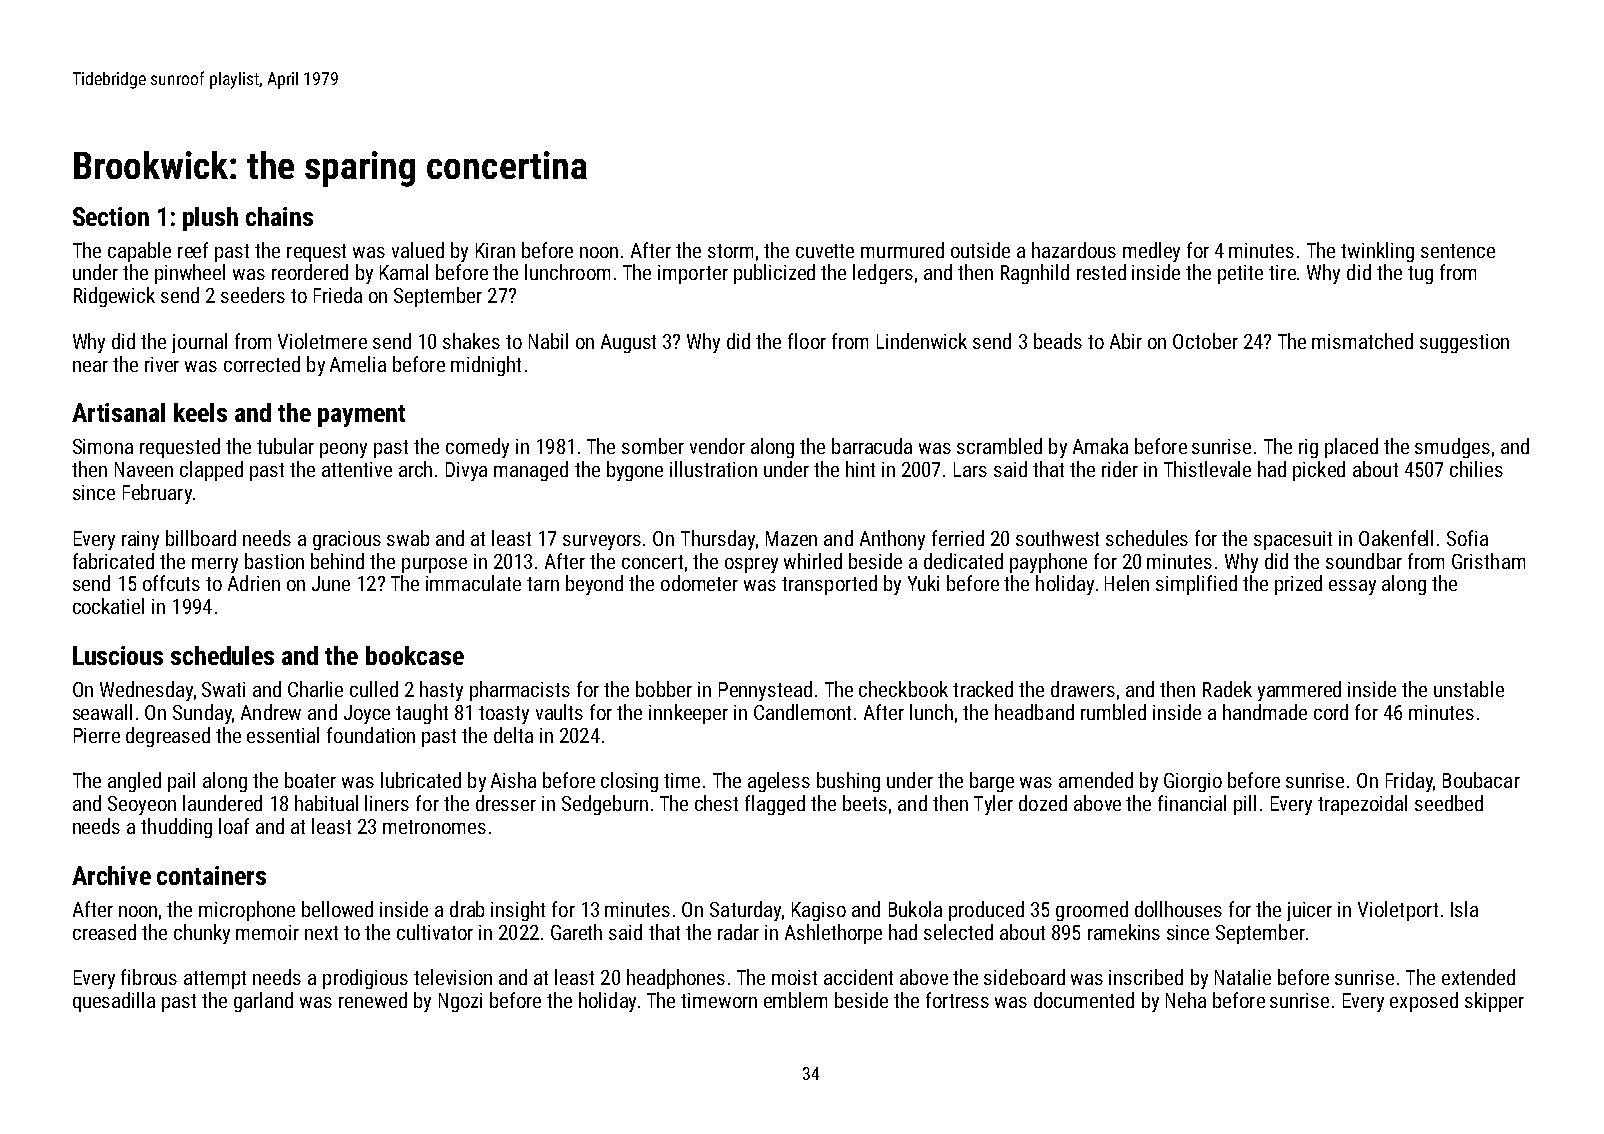 Image resolution: width=1604 pixels, height=1134 pixels. What do you see at coordinates (829, 585) in the image?
I see `transported` at bounding box center [829, 585].
